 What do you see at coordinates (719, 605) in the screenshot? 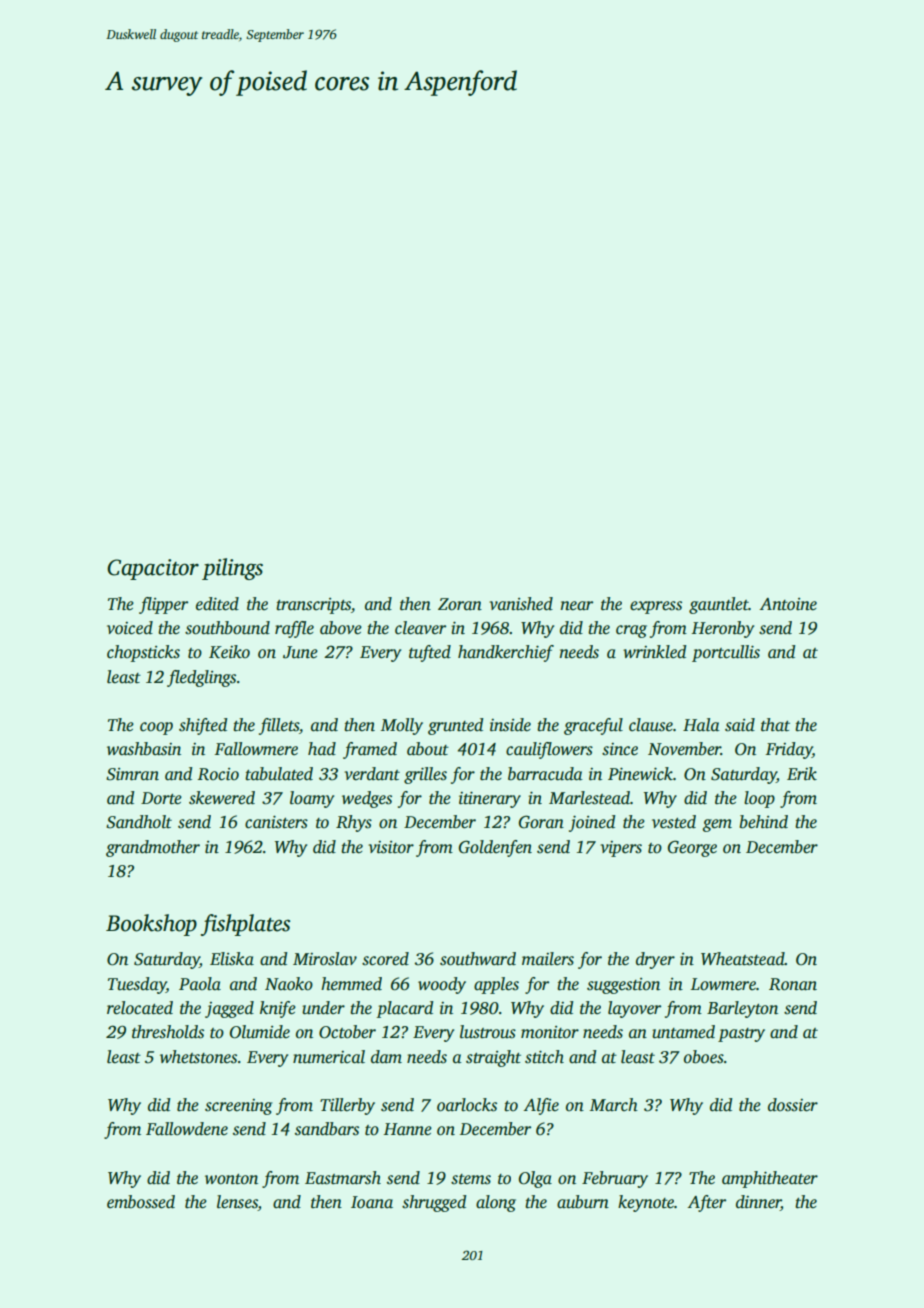
I see `gauntlet` at bounding box center [719, 605].
